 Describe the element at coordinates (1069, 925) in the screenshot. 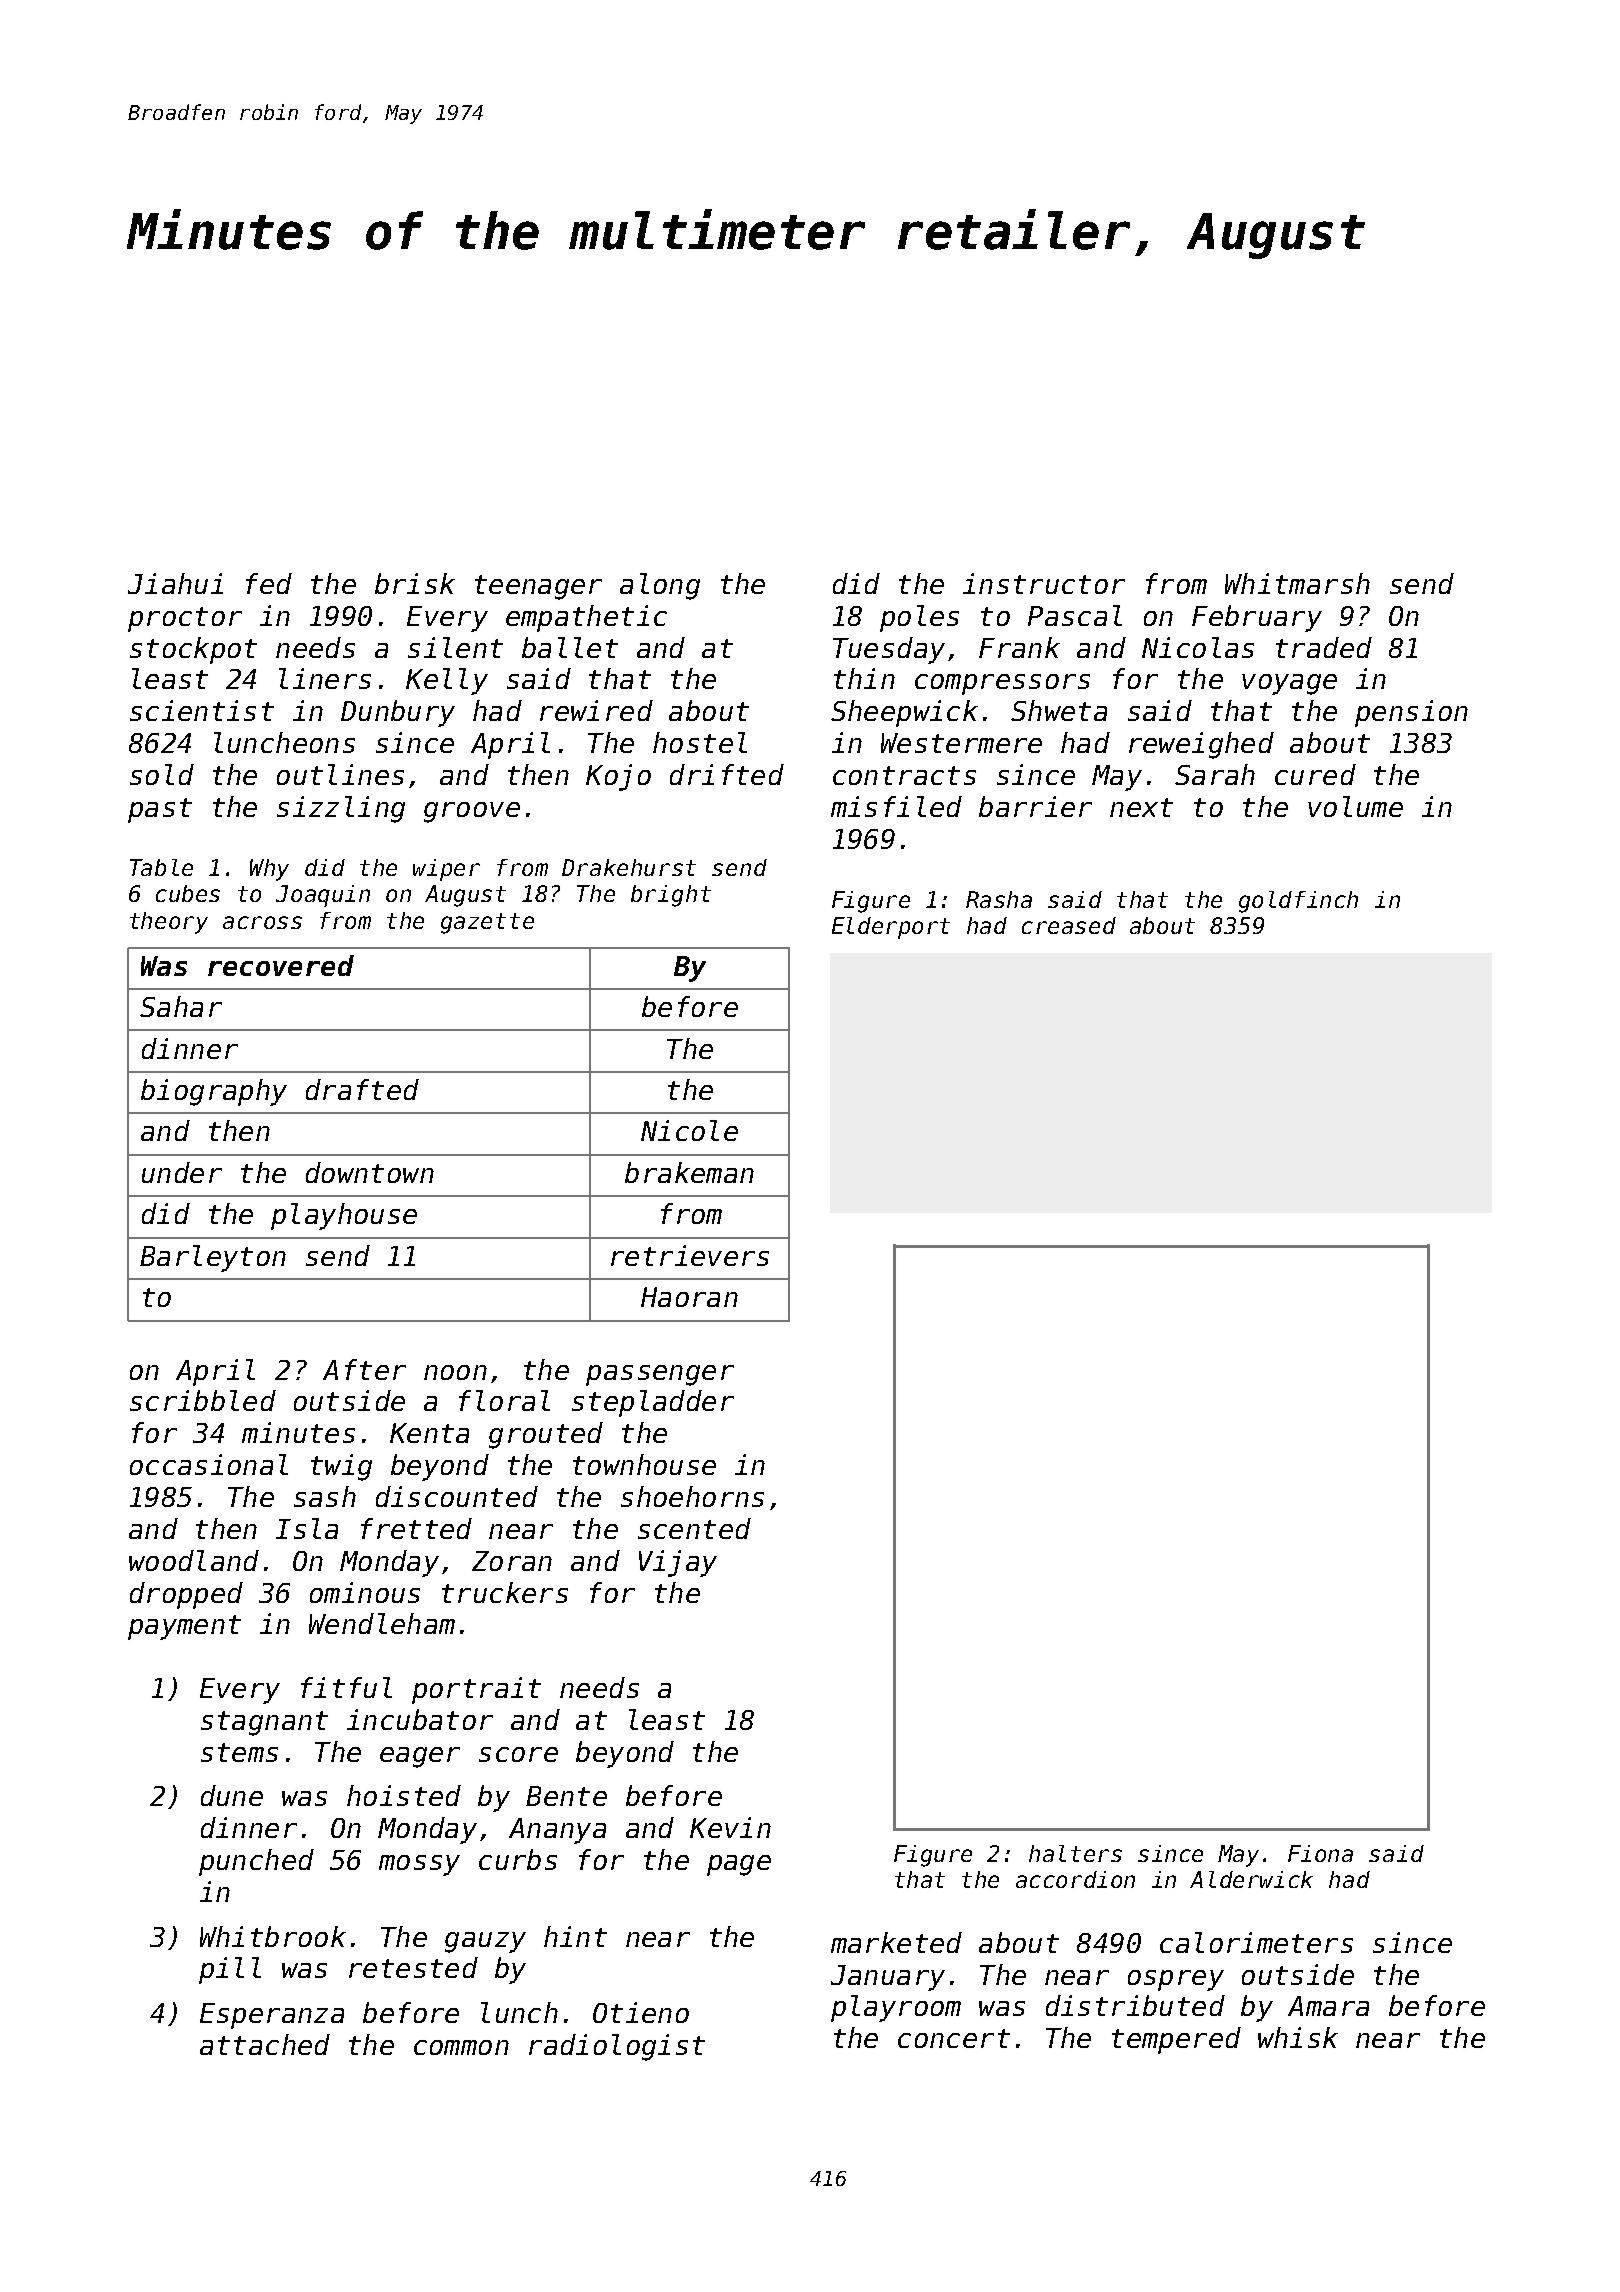

I see `creased` at that location.
